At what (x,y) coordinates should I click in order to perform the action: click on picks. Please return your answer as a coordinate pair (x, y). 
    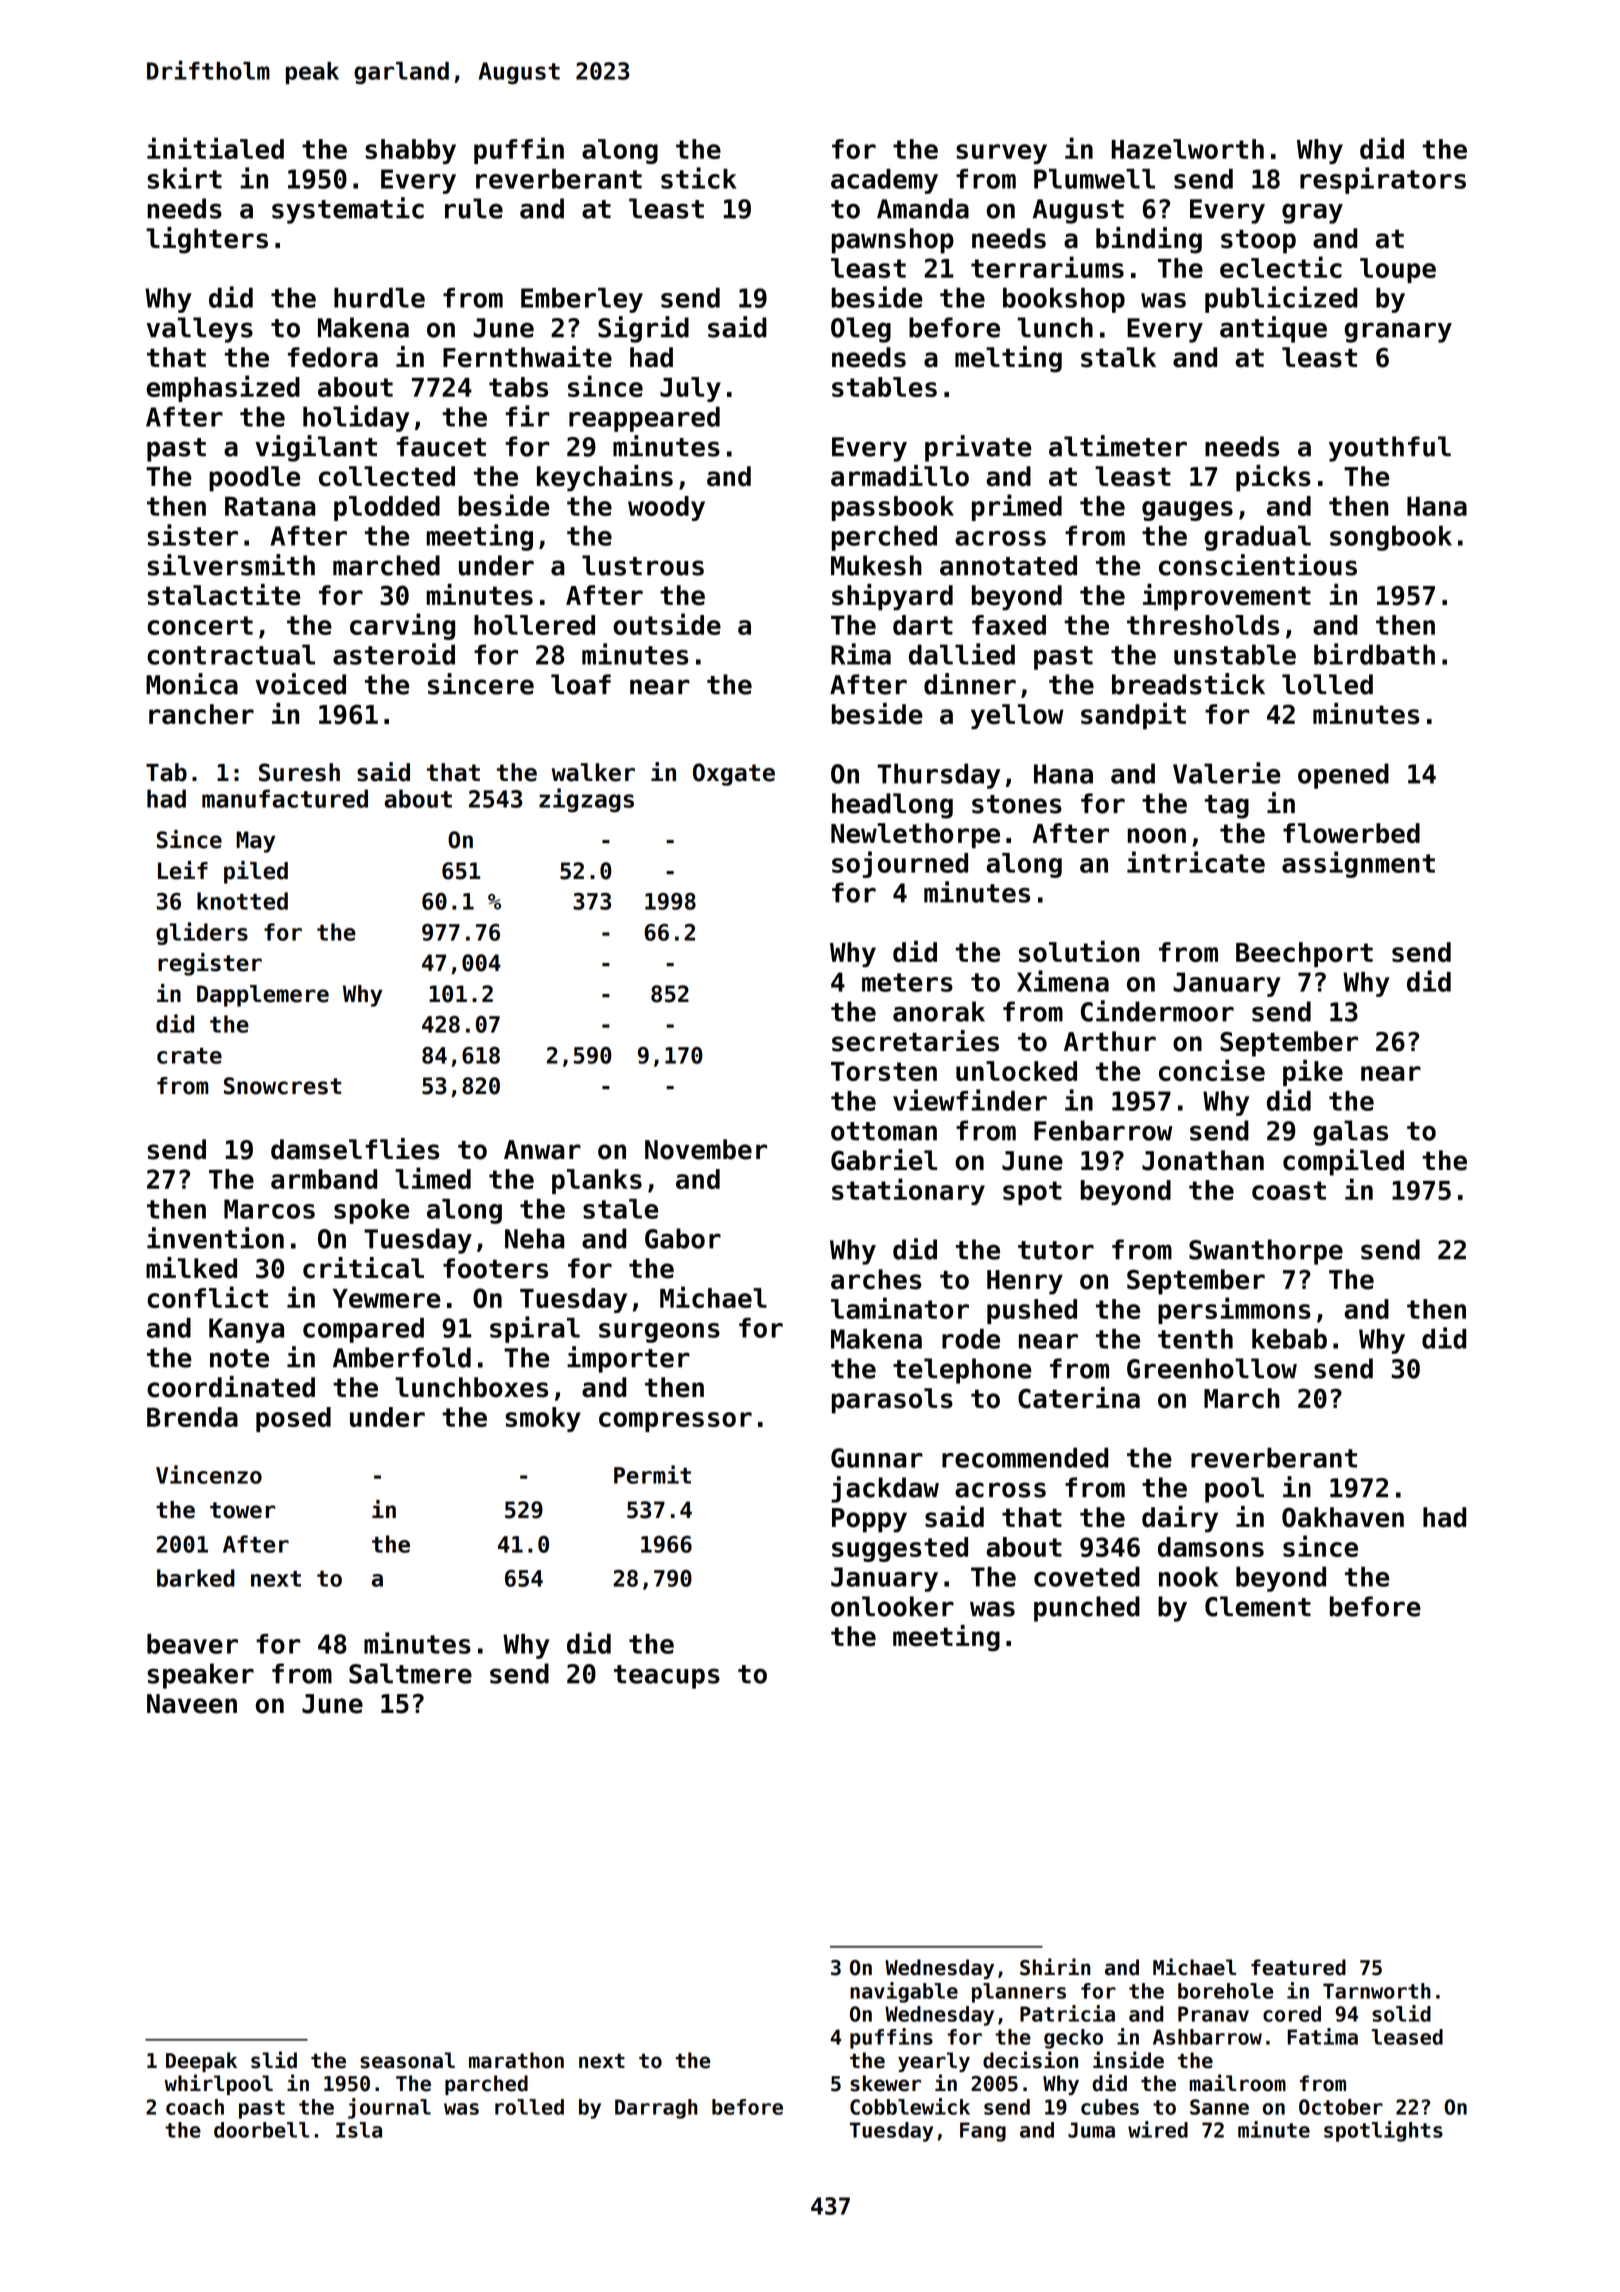
    Looking at the image, I should click on (1273, 478).
